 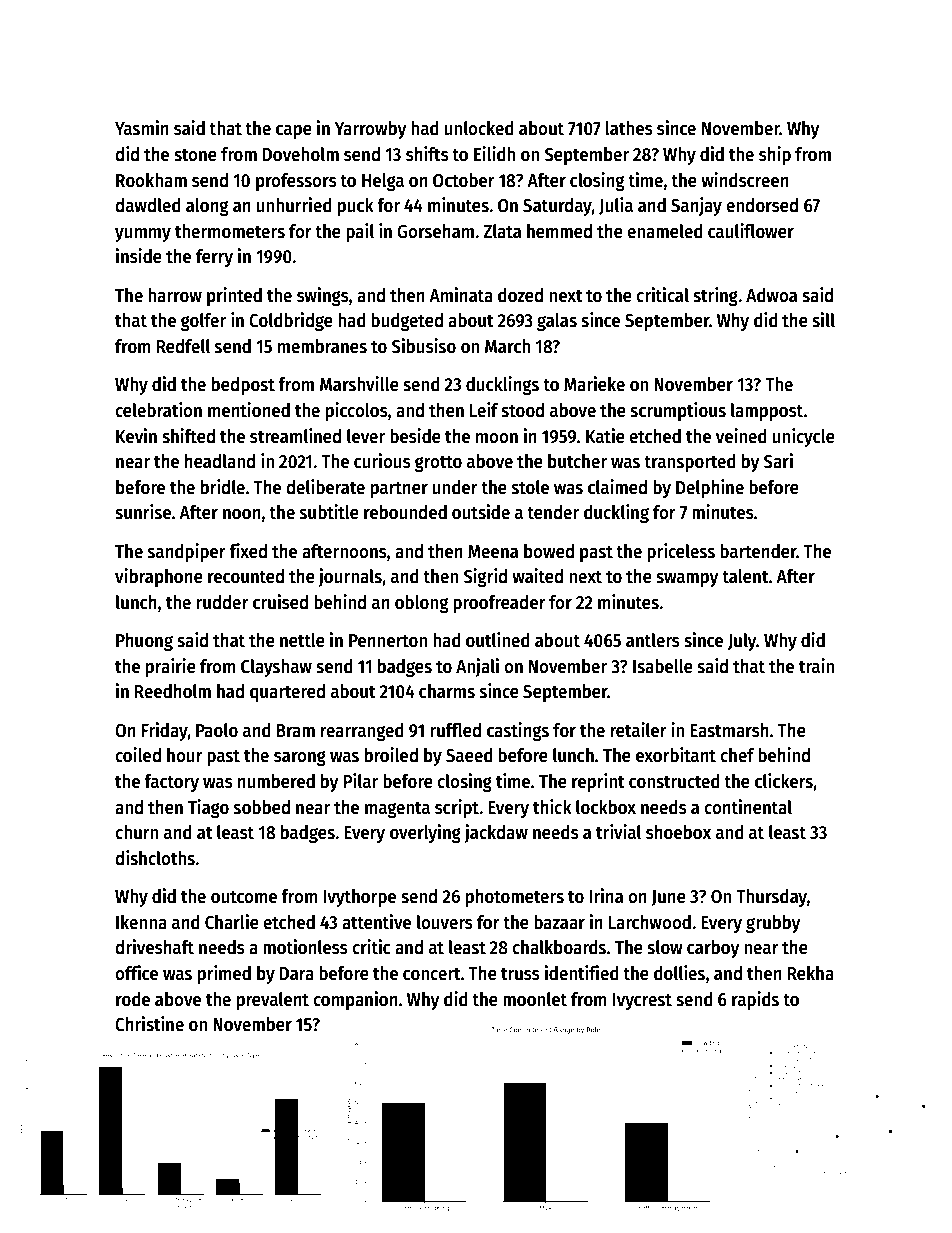 I want to click on bazaar, so click(x=559, y=922).
